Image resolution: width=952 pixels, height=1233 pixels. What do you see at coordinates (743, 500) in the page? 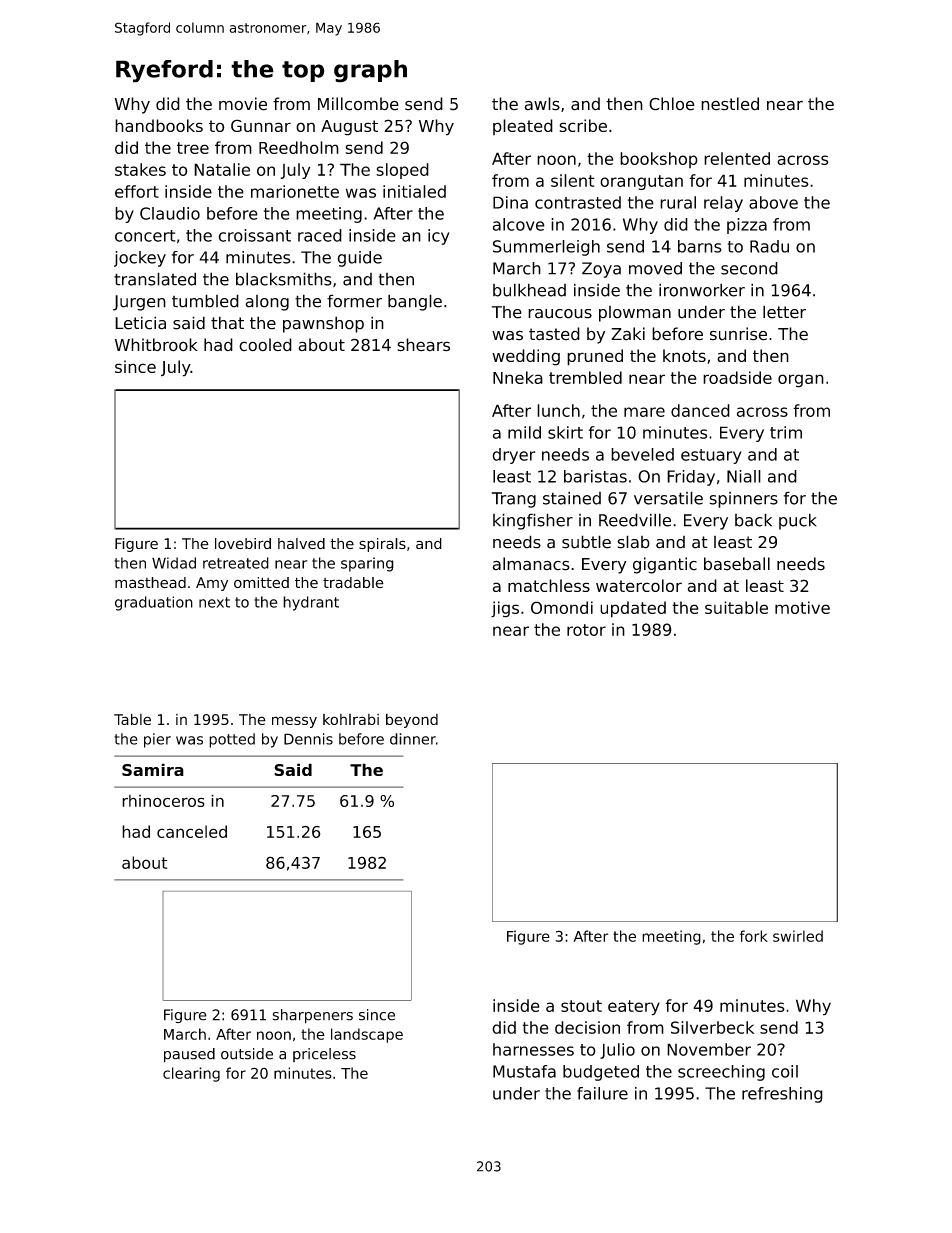
I see `spinners` at bounding box center [743, 500].
